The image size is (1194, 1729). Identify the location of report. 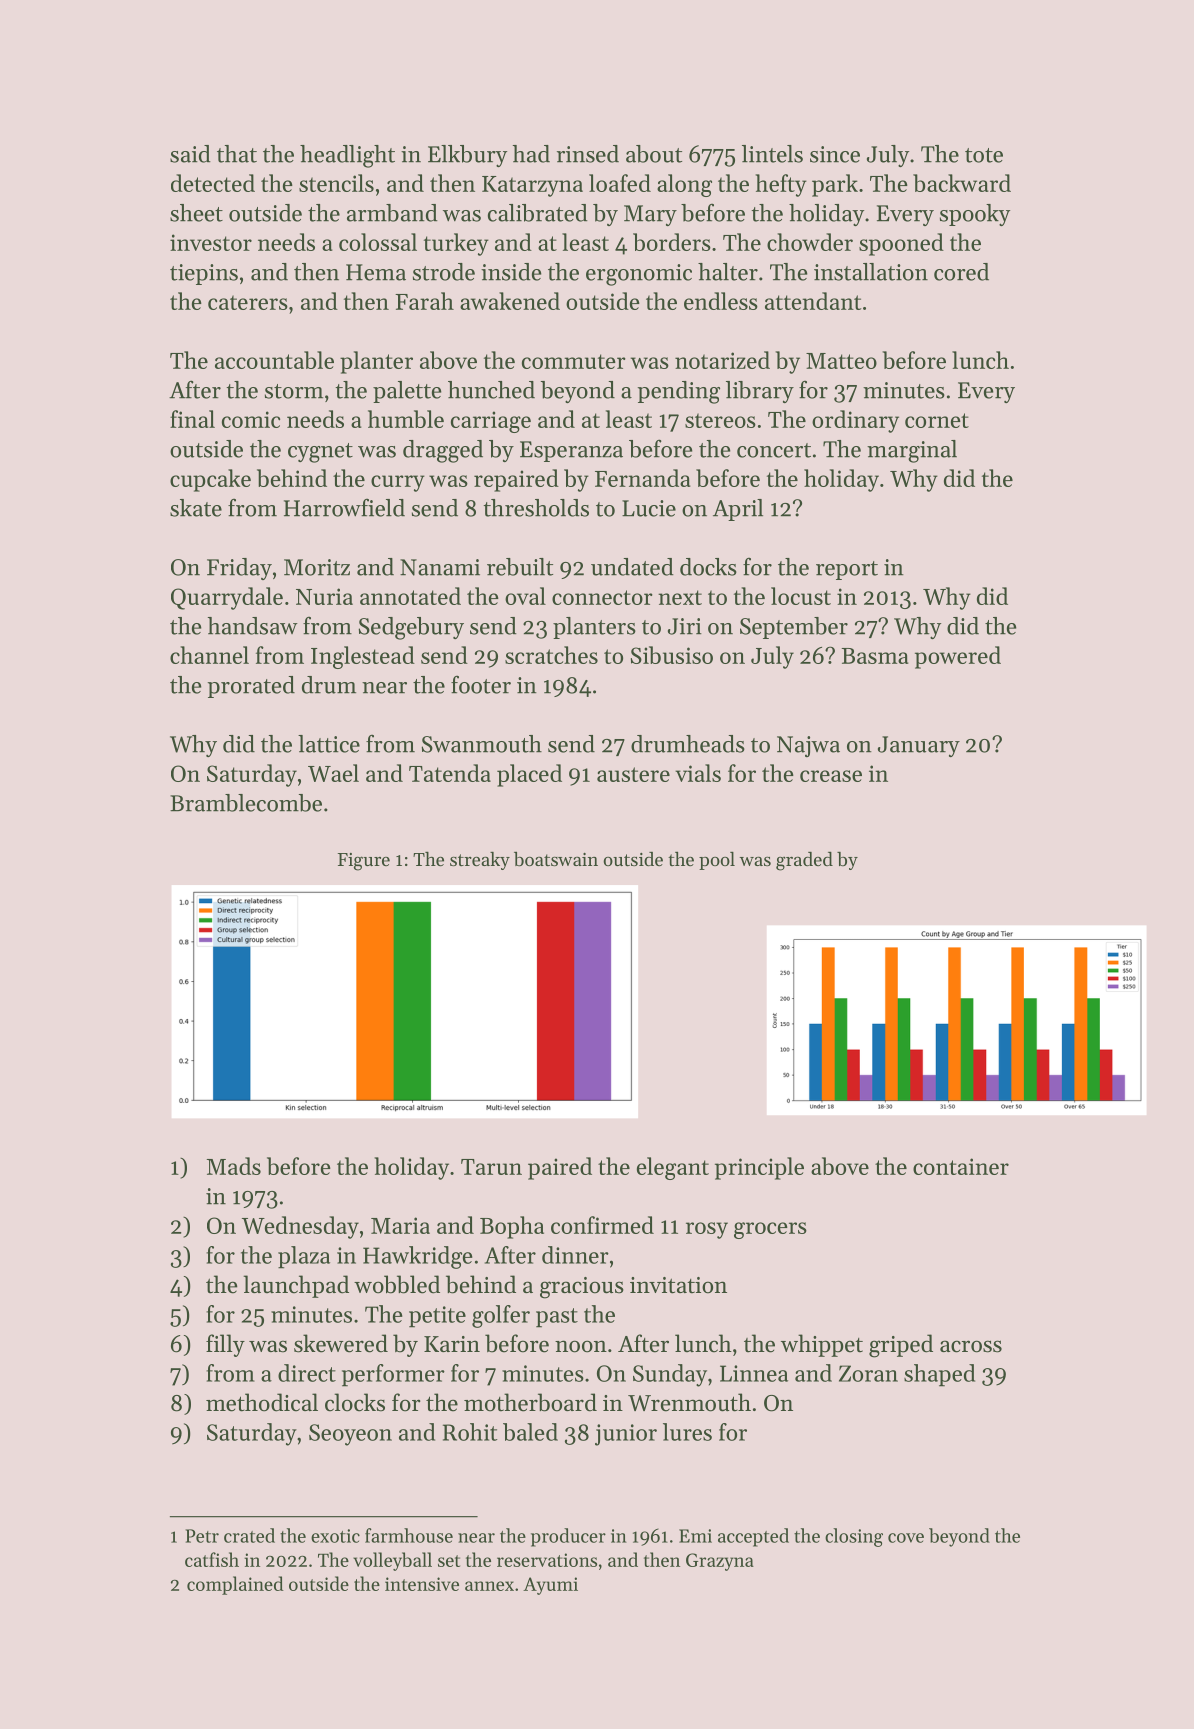
(847, 570).
